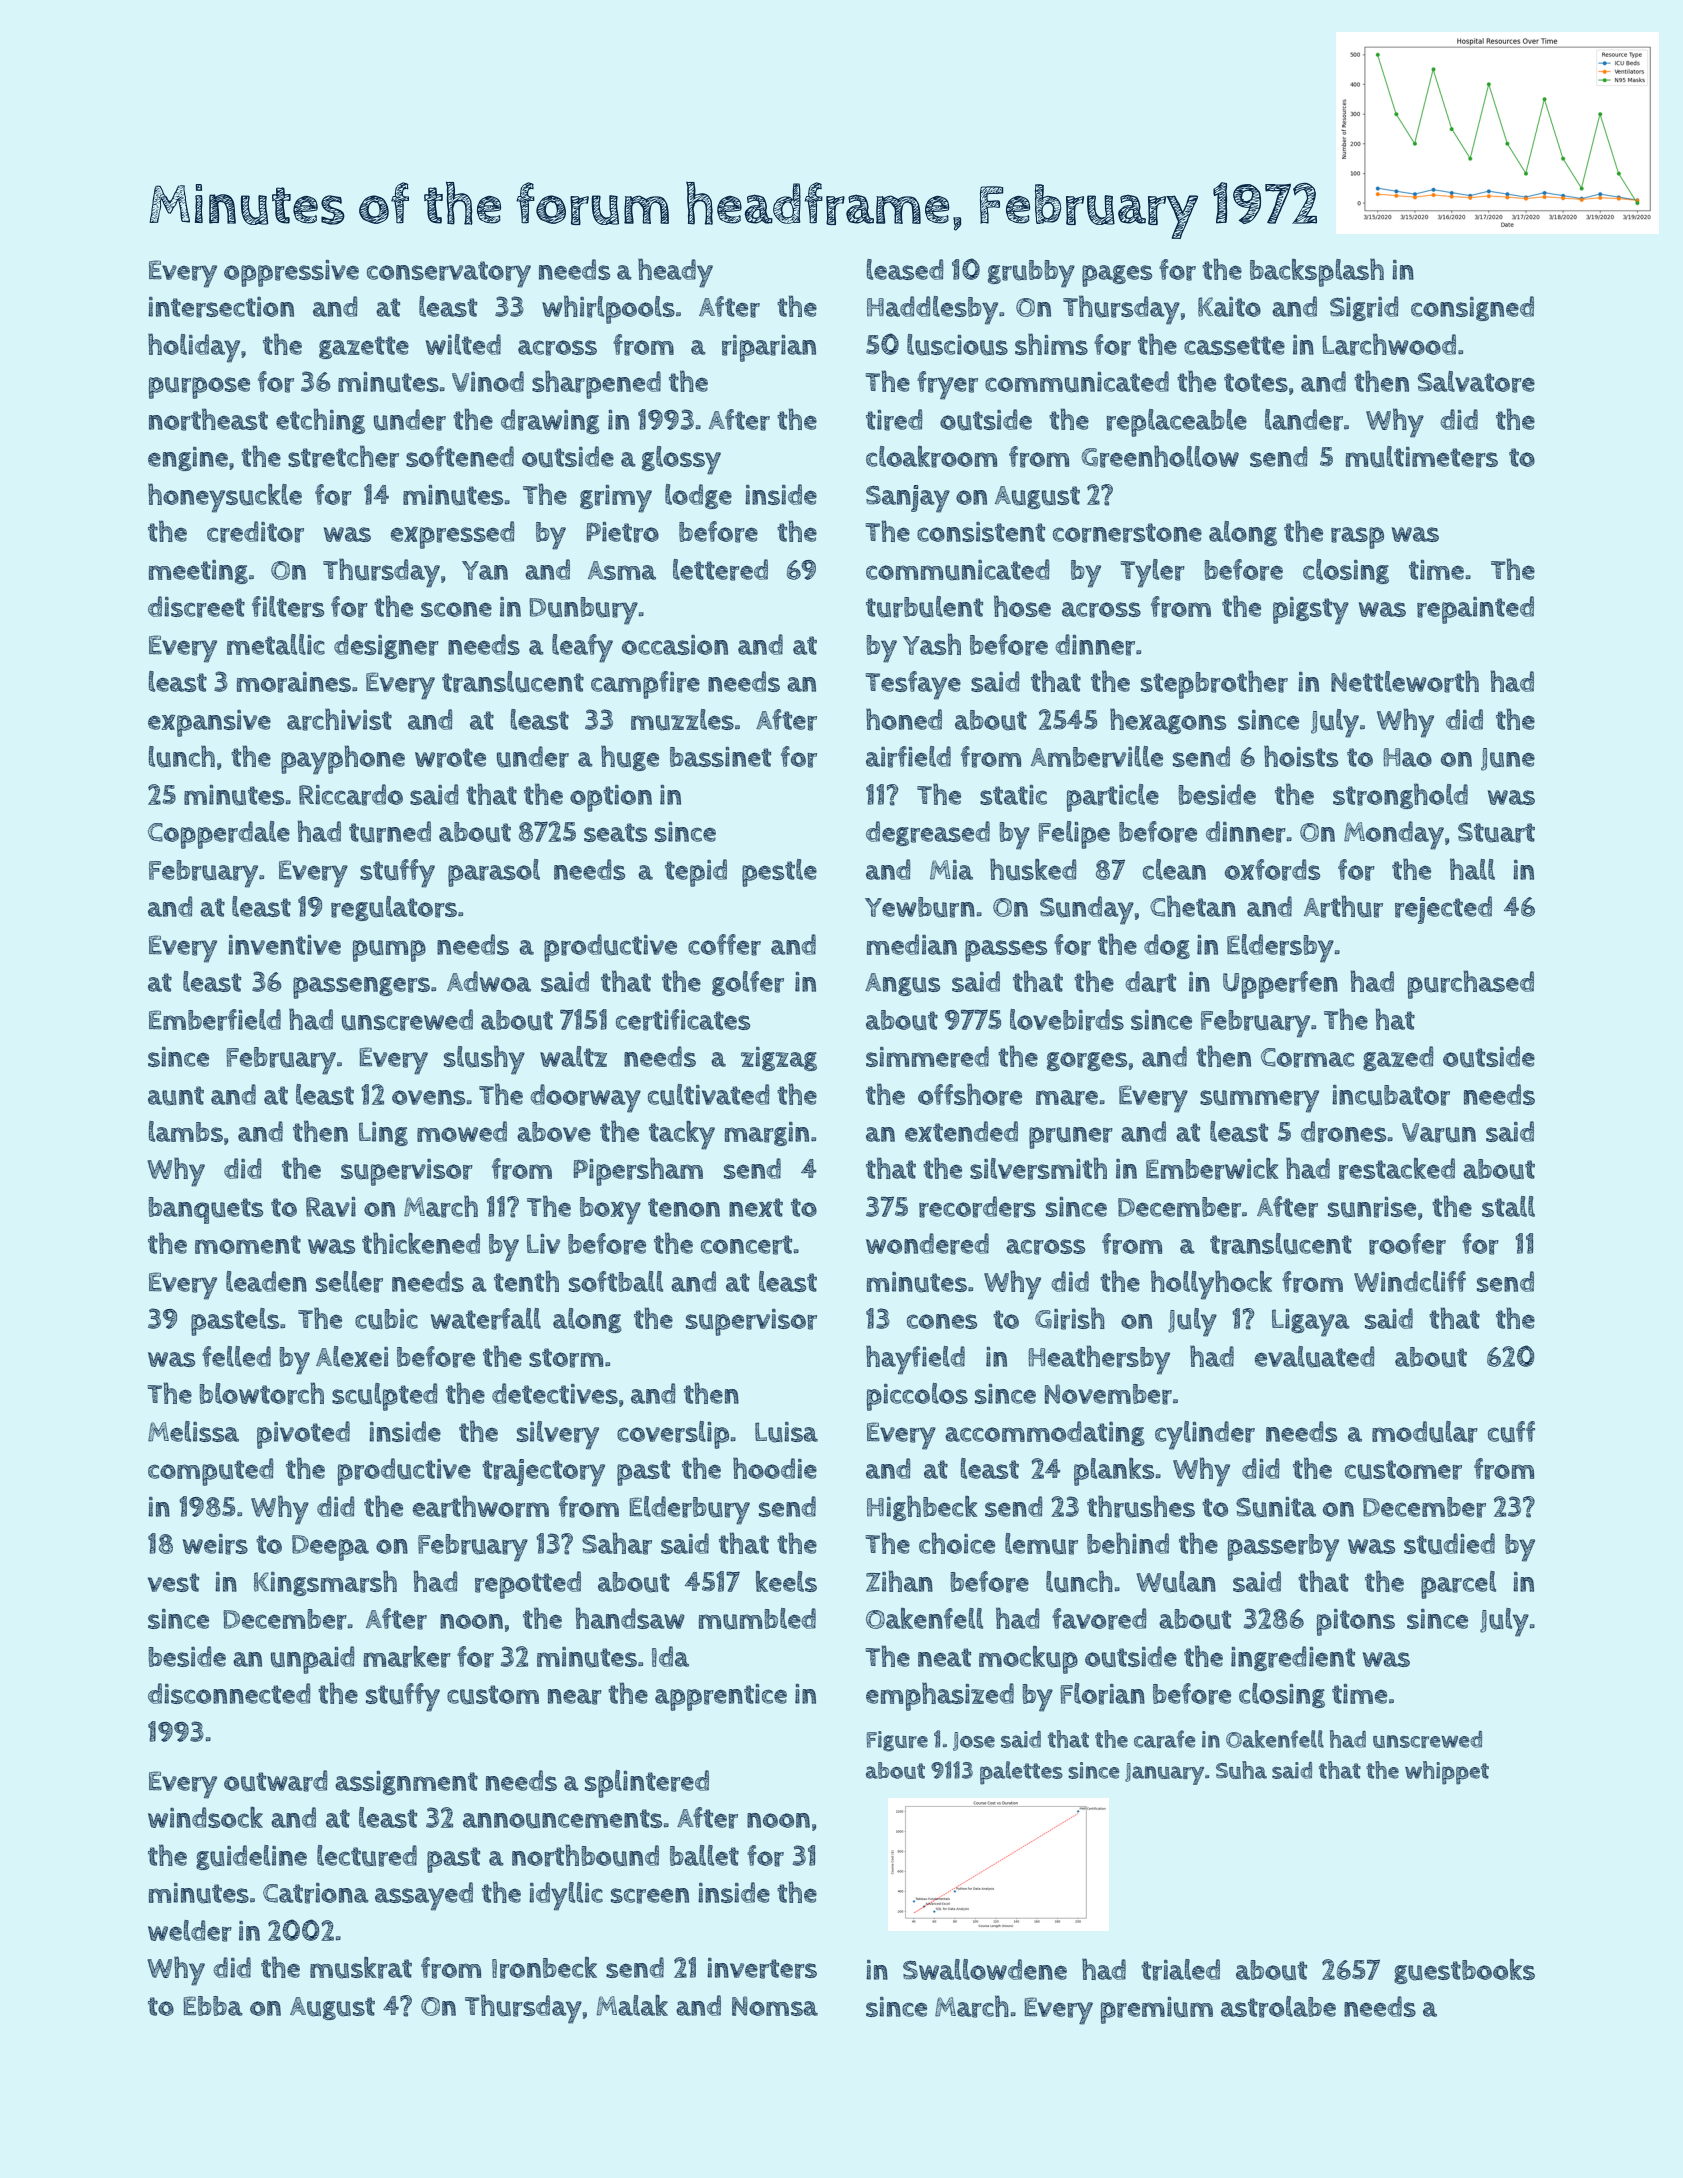 This image has height=2178, width=1683. I want to click on Sunita, so click(1276, 1507).
